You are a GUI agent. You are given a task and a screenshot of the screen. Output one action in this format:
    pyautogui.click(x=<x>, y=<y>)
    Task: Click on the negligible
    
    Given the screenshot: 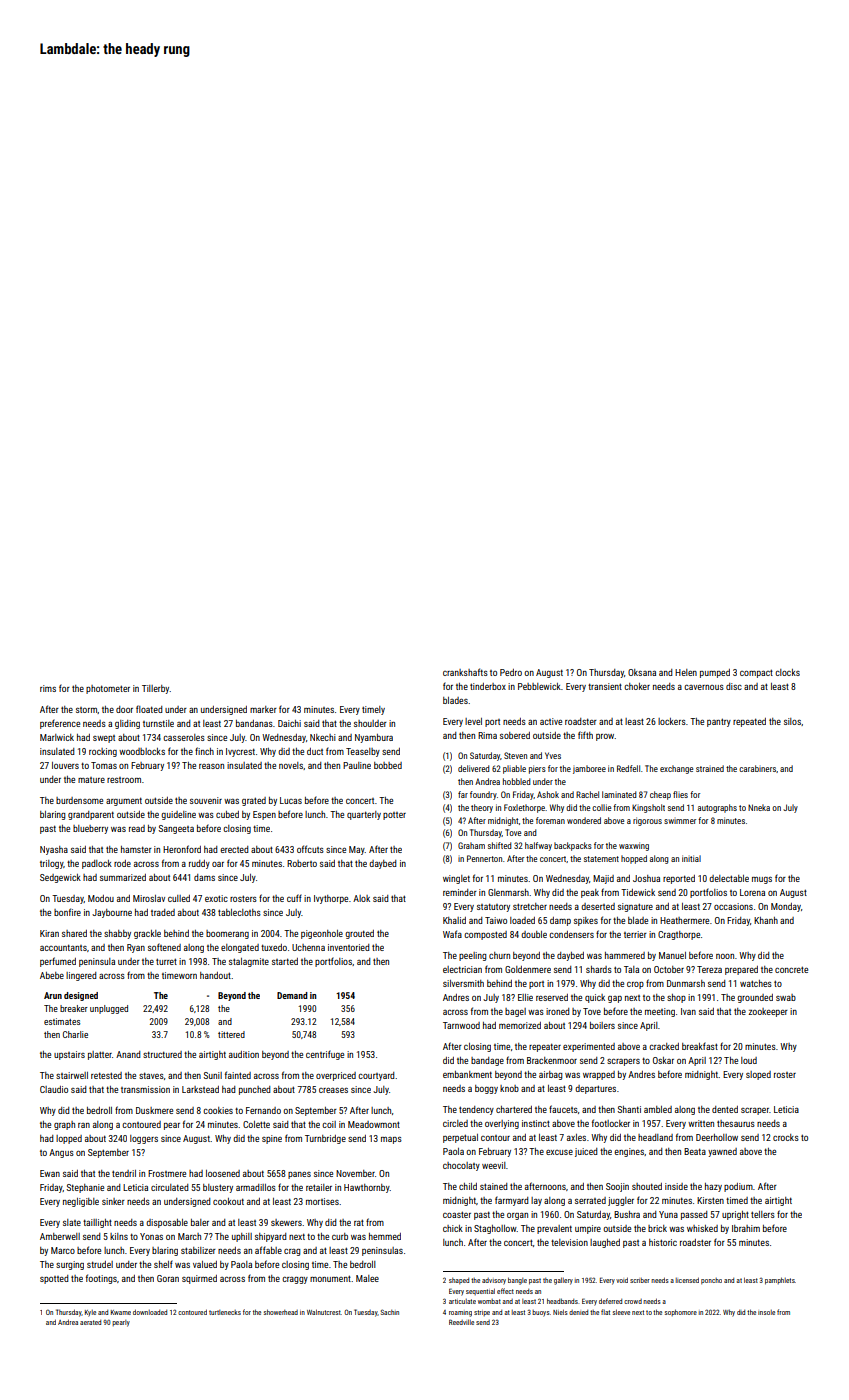 What is the action you would take?
    pyautogui.click(x=81, y=1202)
